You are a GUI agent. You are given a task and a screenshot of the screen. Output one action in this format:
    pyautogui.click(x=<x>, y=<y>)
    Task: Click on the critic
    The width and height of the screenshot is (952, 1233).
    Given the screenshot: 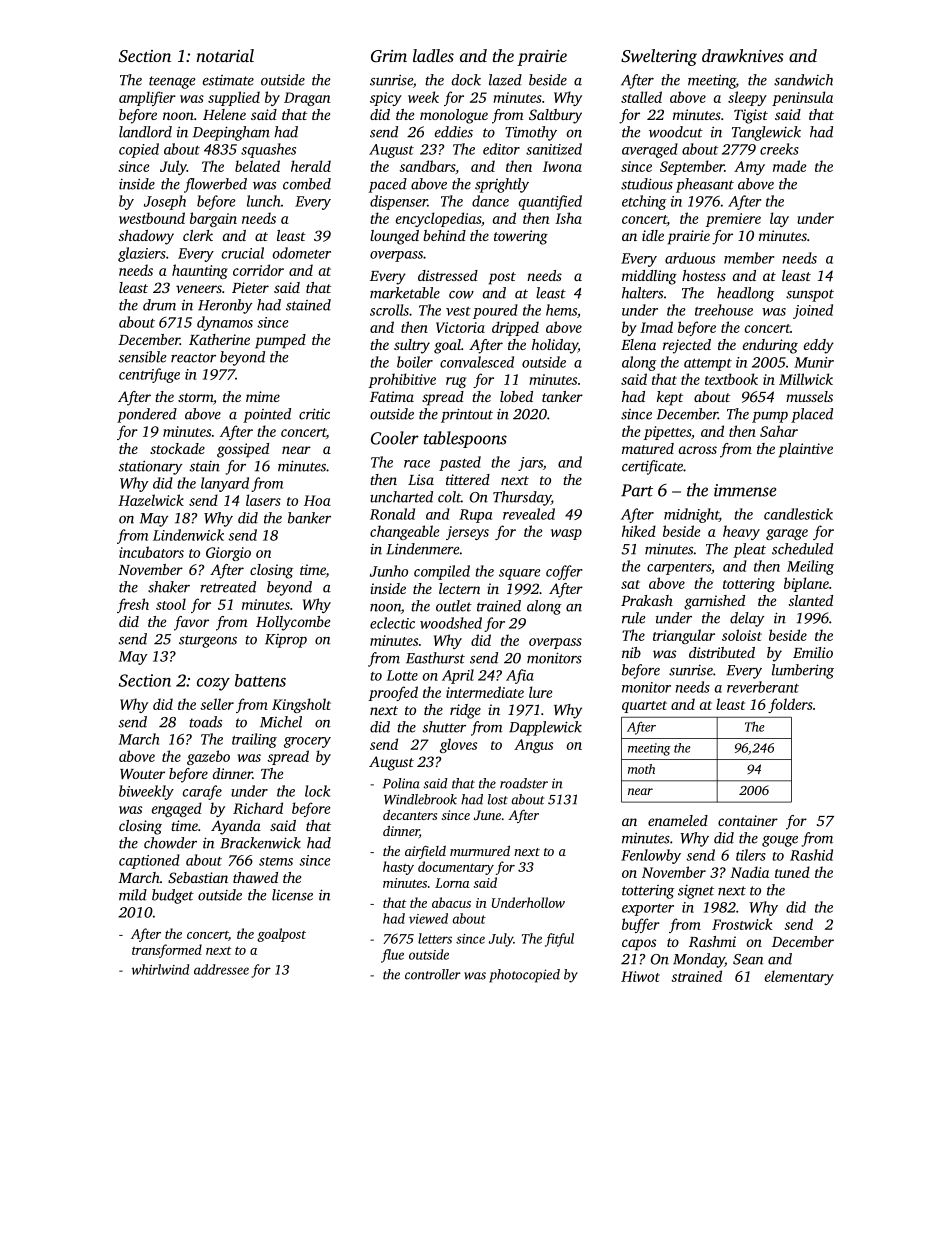 What is the action you would take?
    pyautogui.click(x=314, y=414)
